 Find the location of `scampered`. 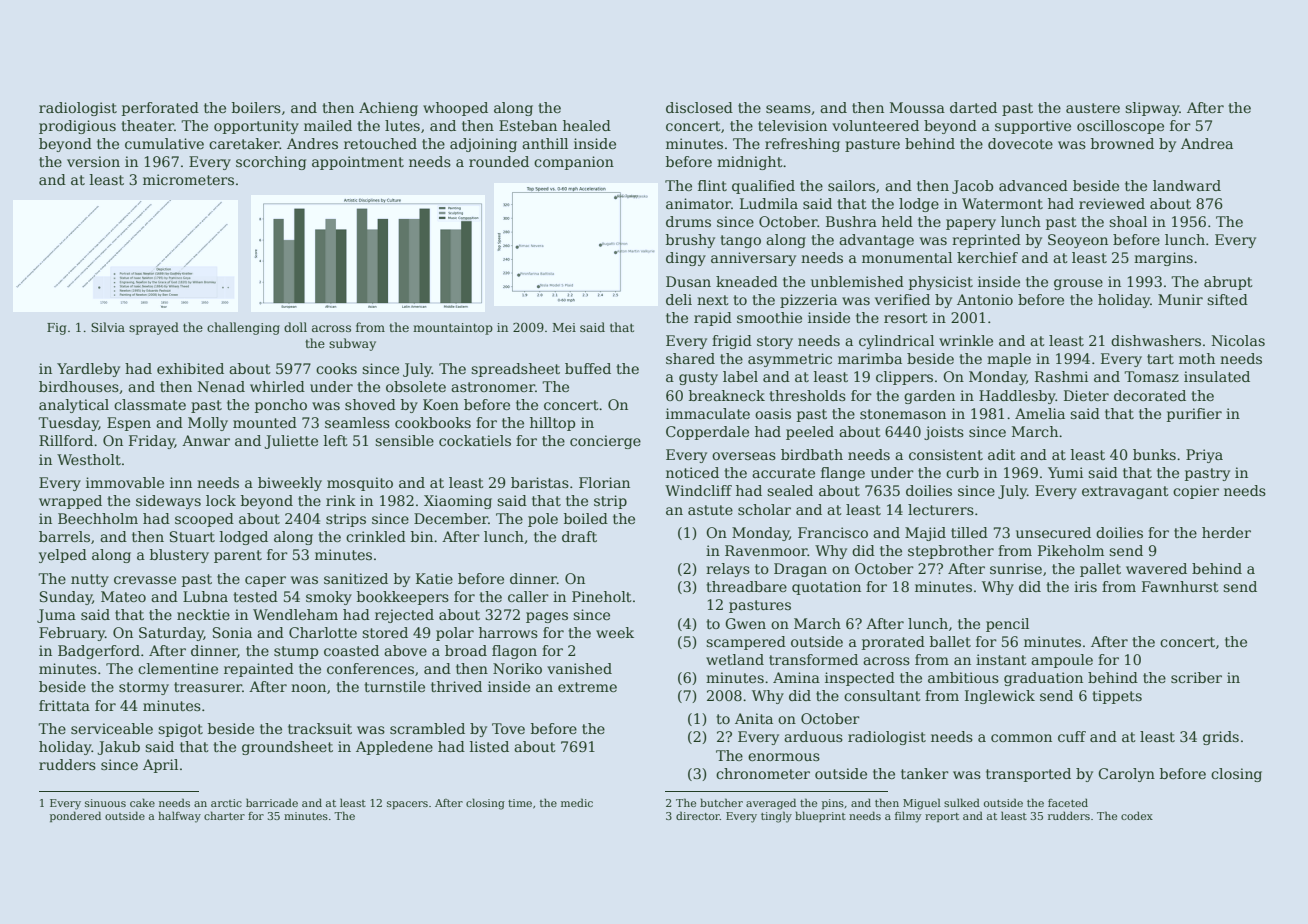

scampered is located at coordinates (746, 643).
